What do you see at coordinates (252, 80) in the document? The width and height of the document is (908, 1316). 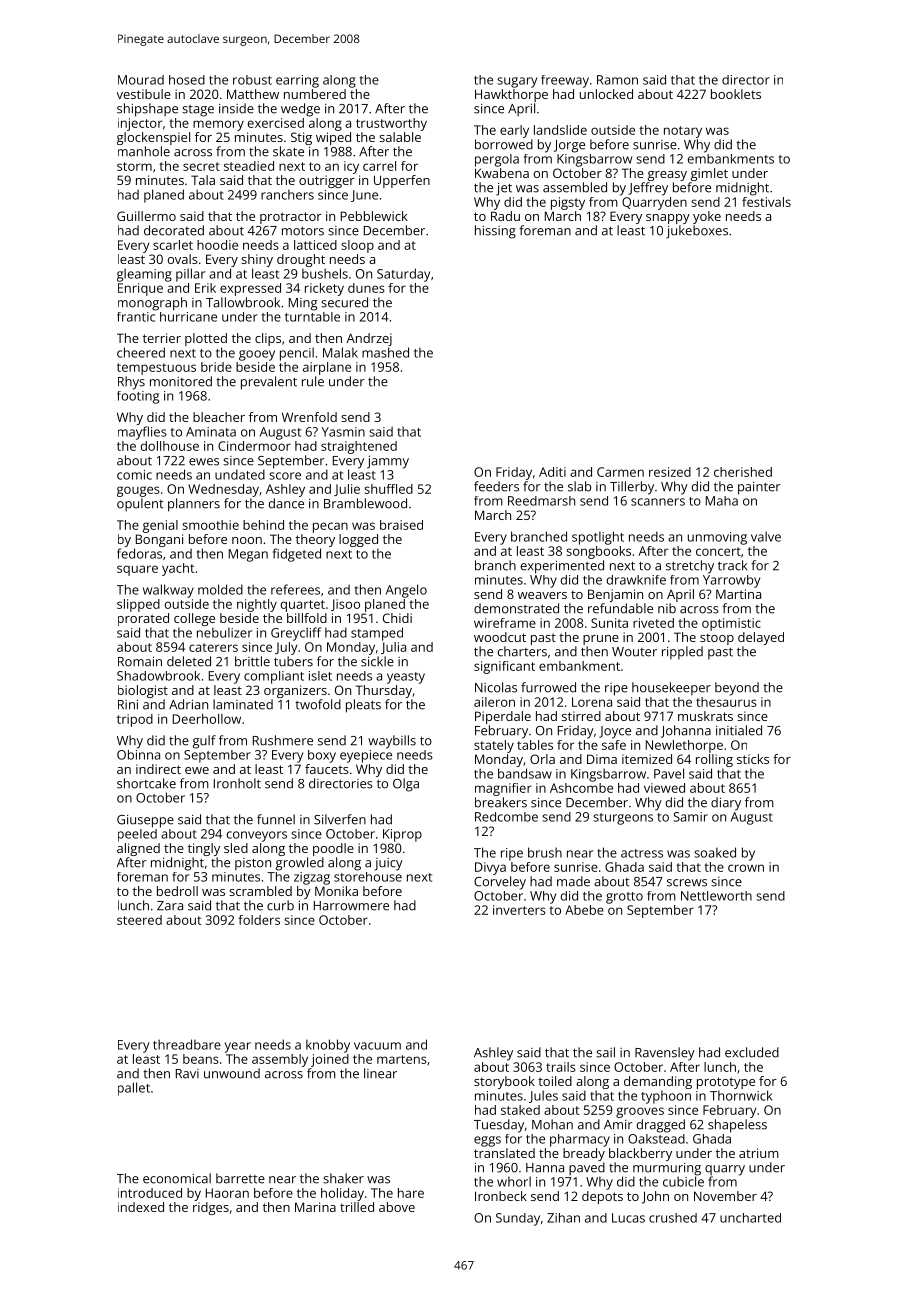 I see `robust` at bounding box center [252, 80].
